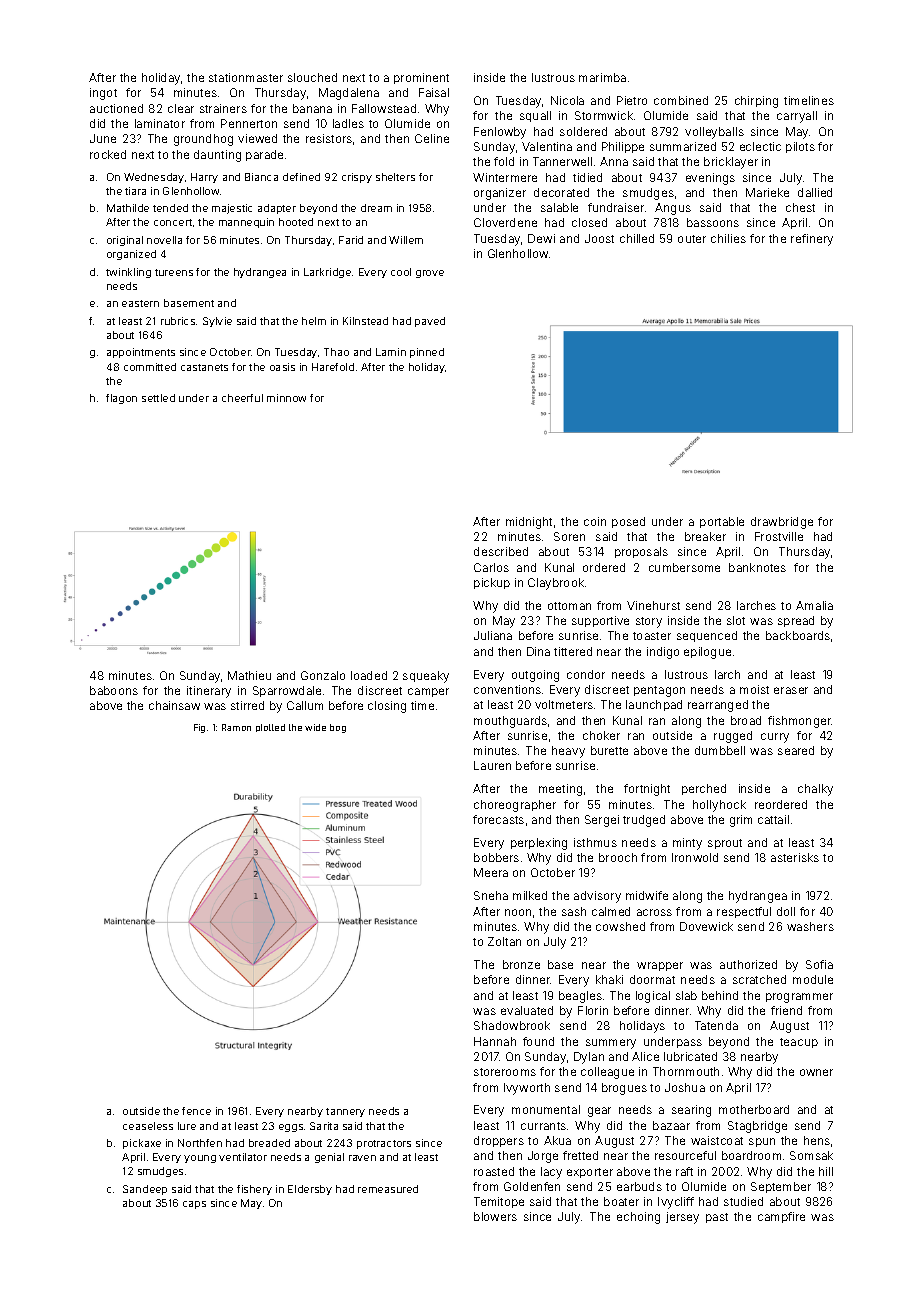 The height and width of the page is (1308, 924). Describe the element at coordinates (217, 322) in the page. I see `Sylvie` at that location.
